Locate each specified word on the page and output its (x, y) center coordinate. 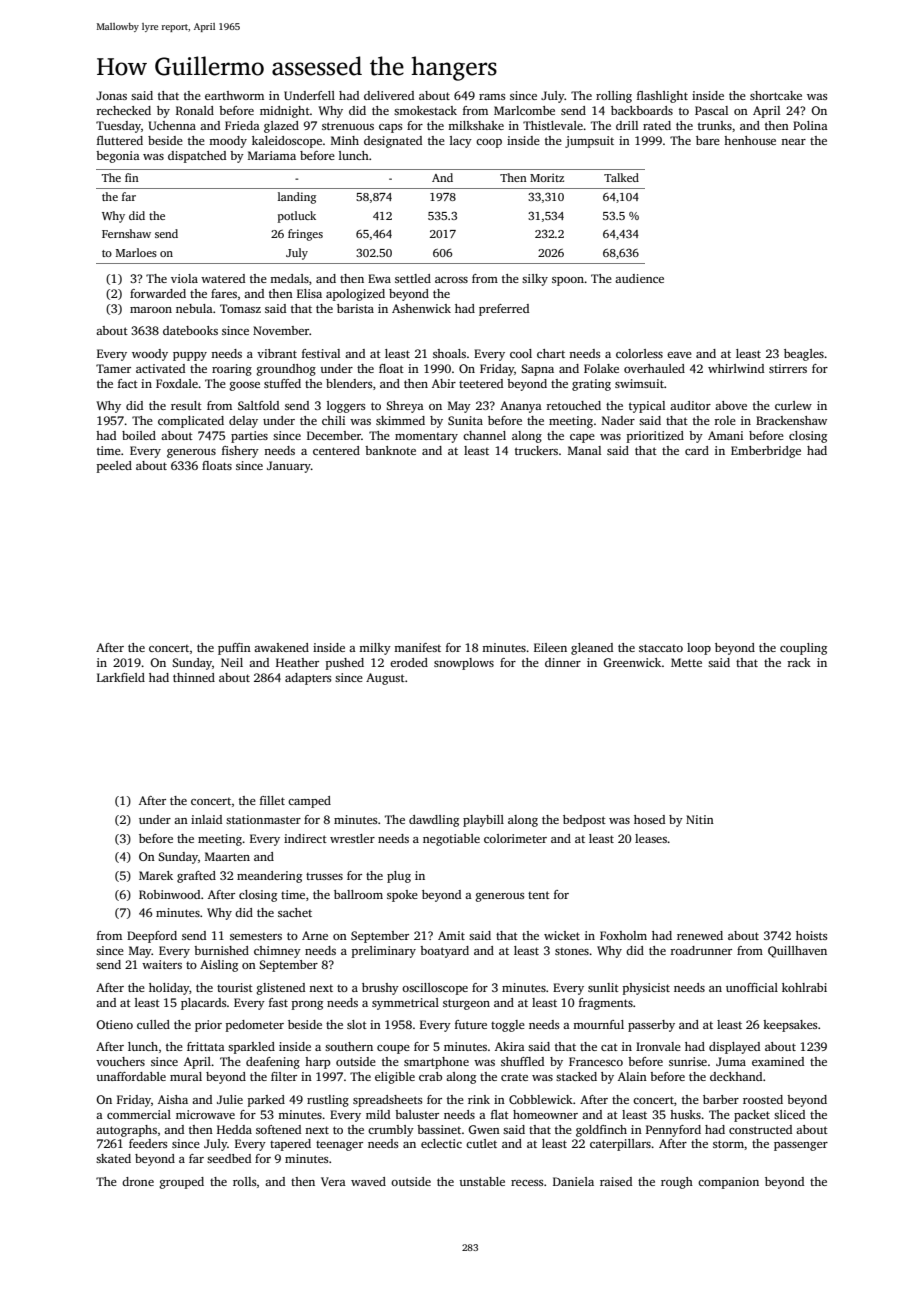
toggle (508, 1026)
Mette (686, 662)
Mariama (272, 155)
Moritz (547, 177)
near (793, 142)
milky (375, 649)
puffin (234, 649)
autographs (126, 1131)
